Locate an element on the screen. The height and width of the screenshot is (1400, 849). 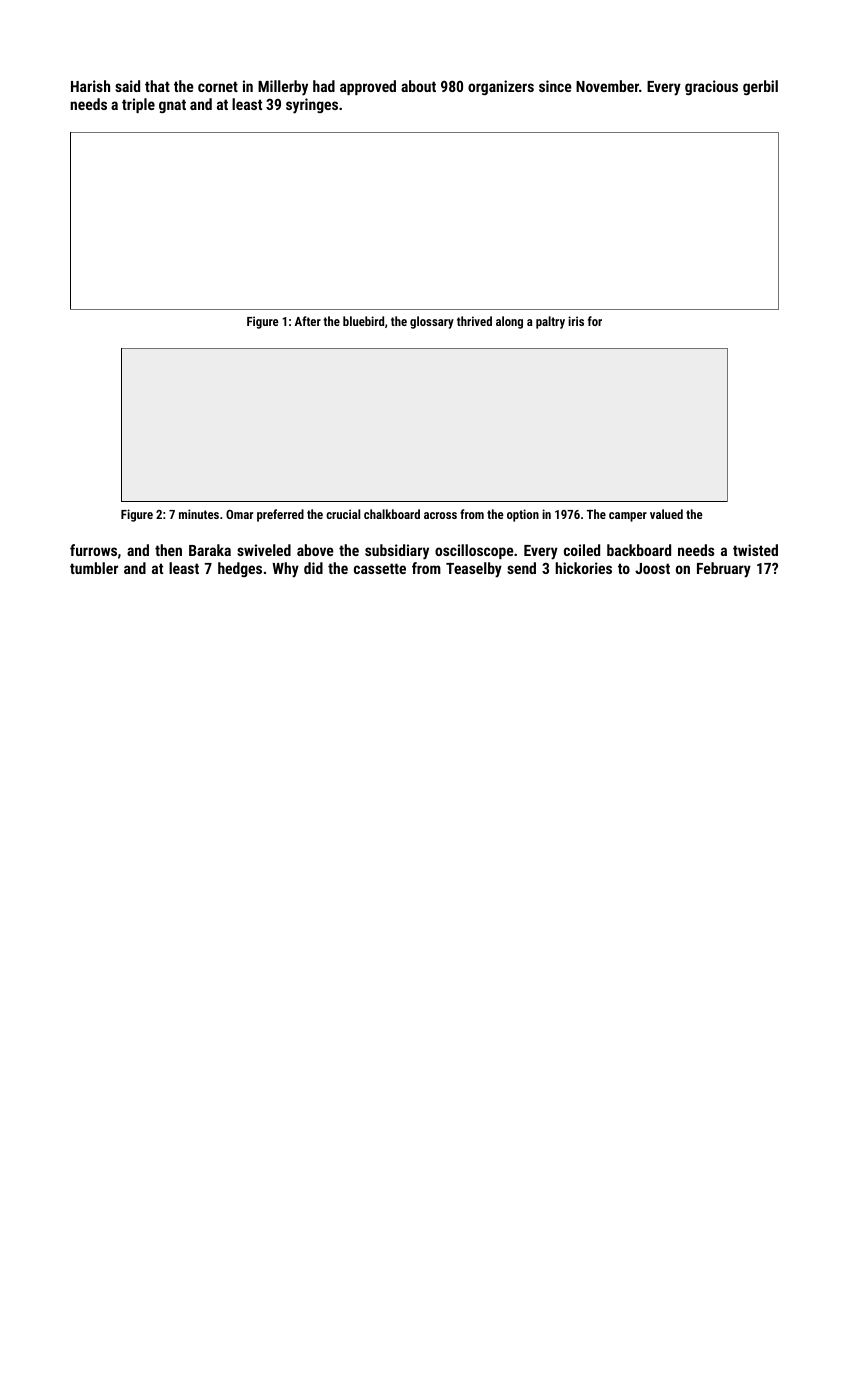
gnat is located at coordinates (172, 106).
